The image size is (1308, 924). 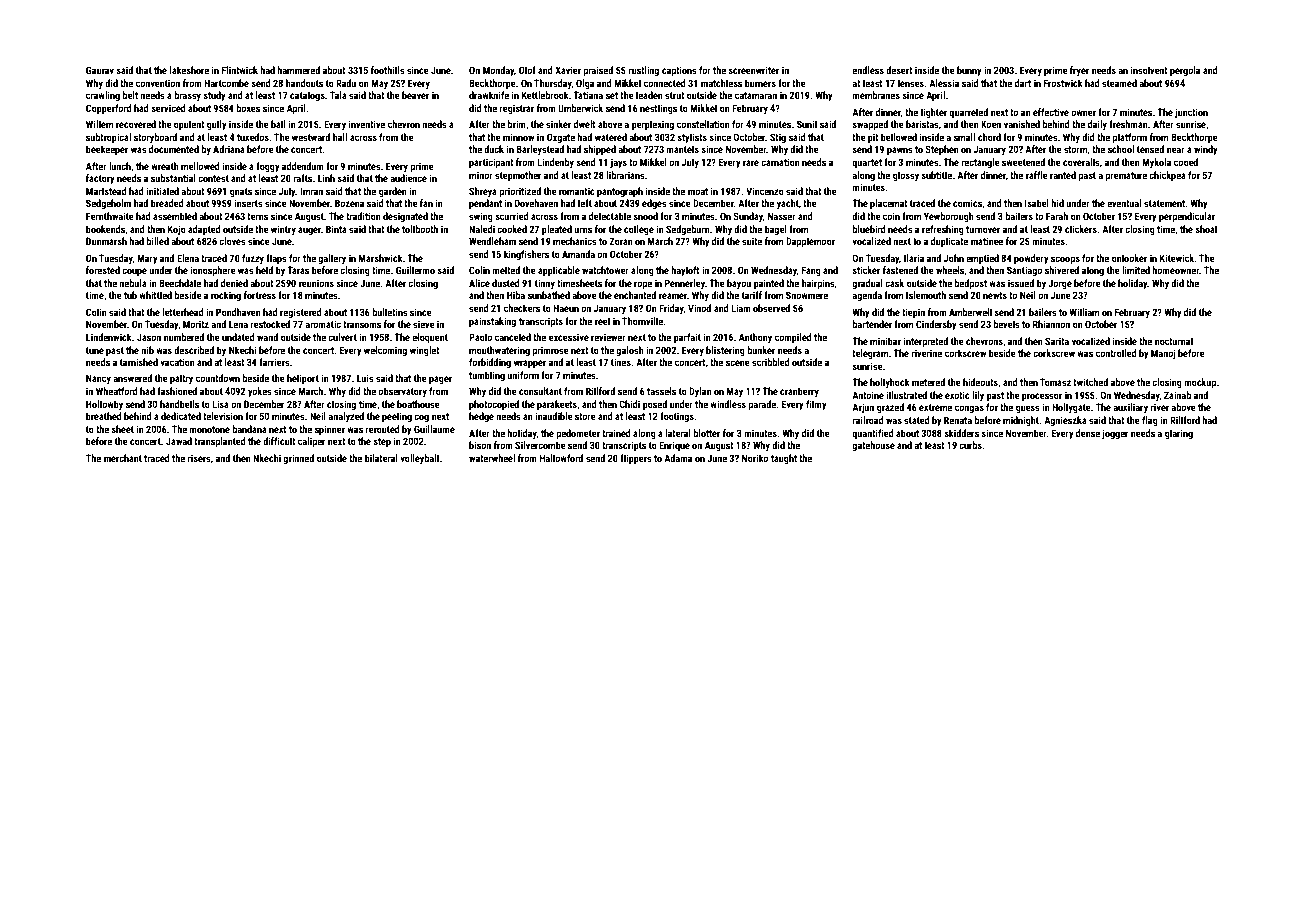 What do you see at coordinates (899, 70) in the screenshot?
I see `desert` at bounding box center [899, 70].
